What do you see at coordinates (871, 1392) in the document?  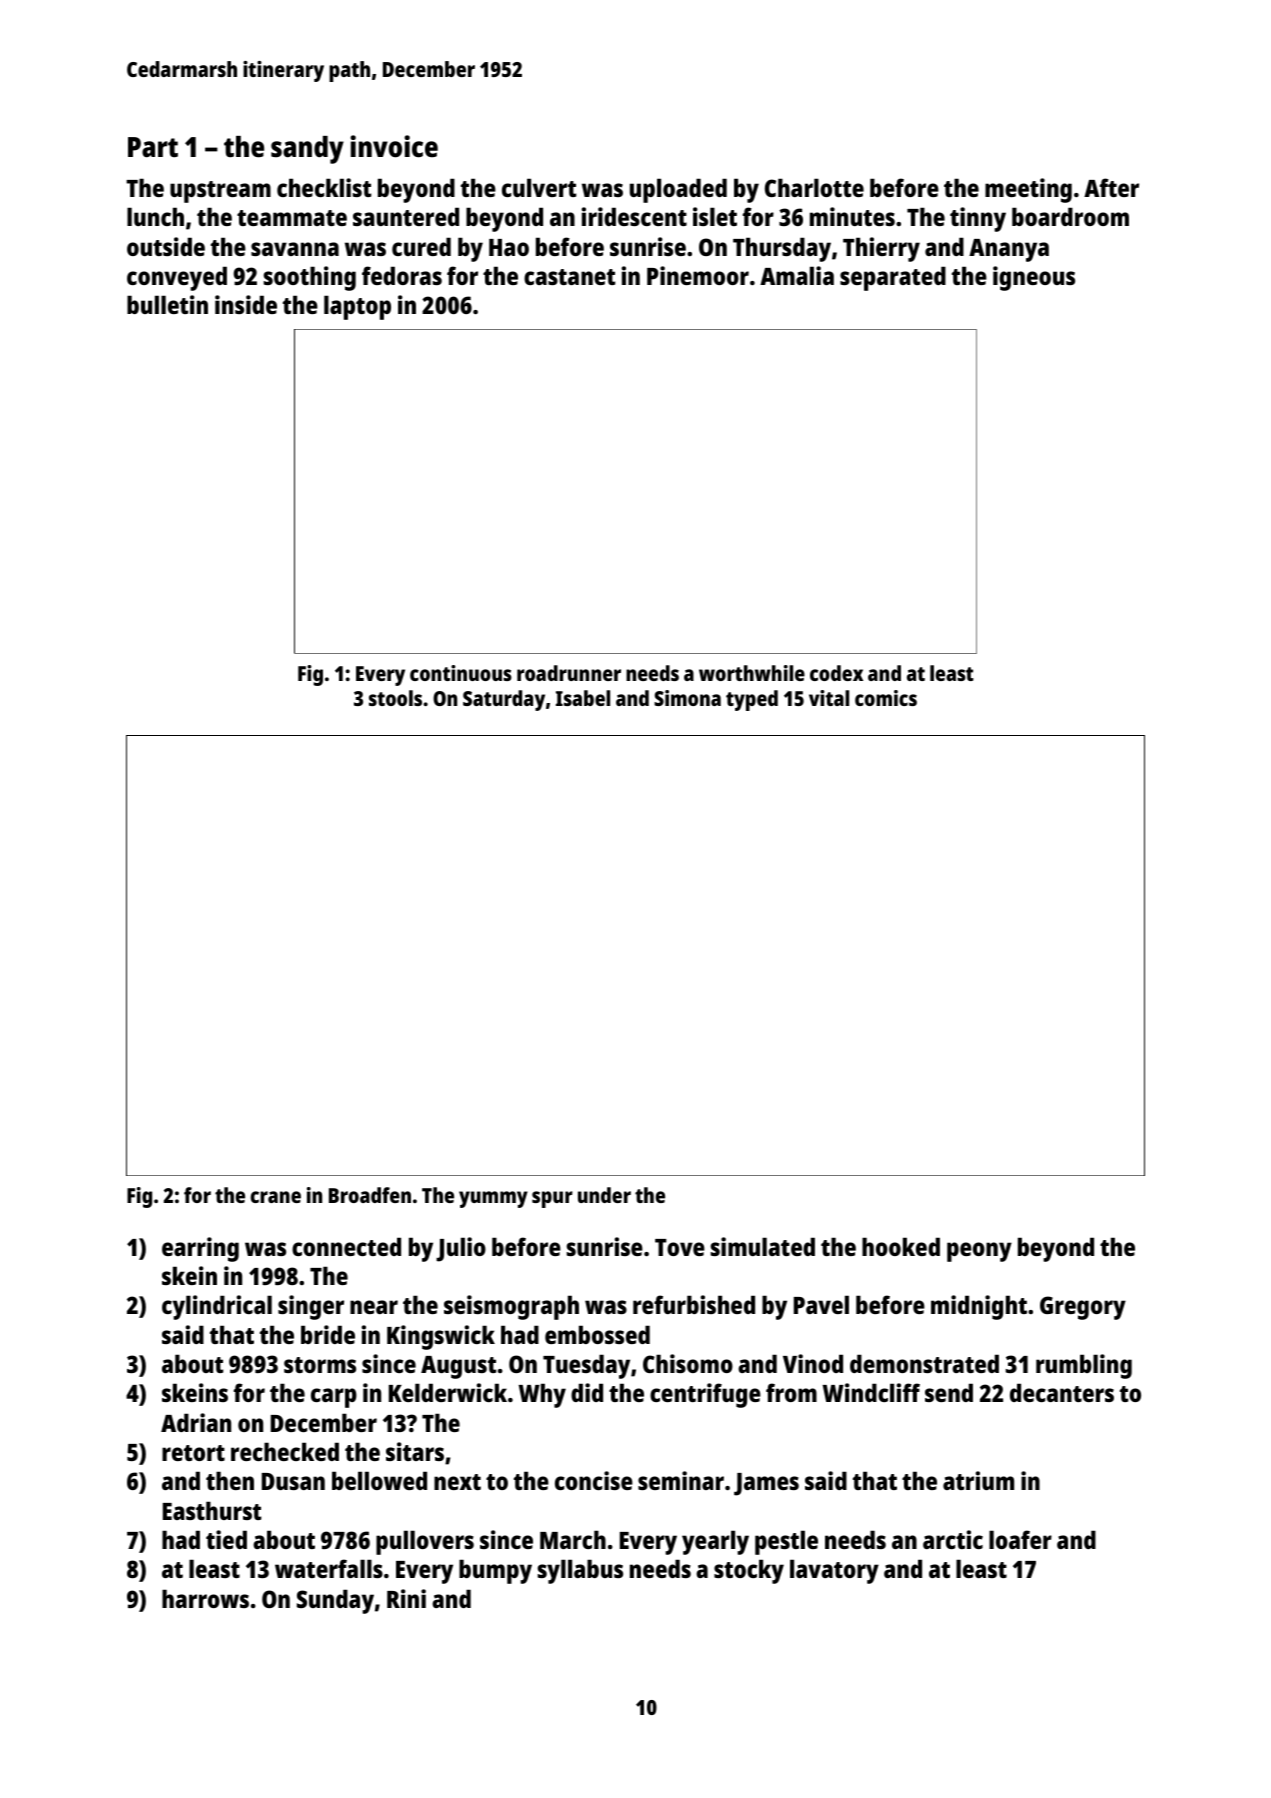 I see `Windcliff` at bounding box center [871, 1392].
